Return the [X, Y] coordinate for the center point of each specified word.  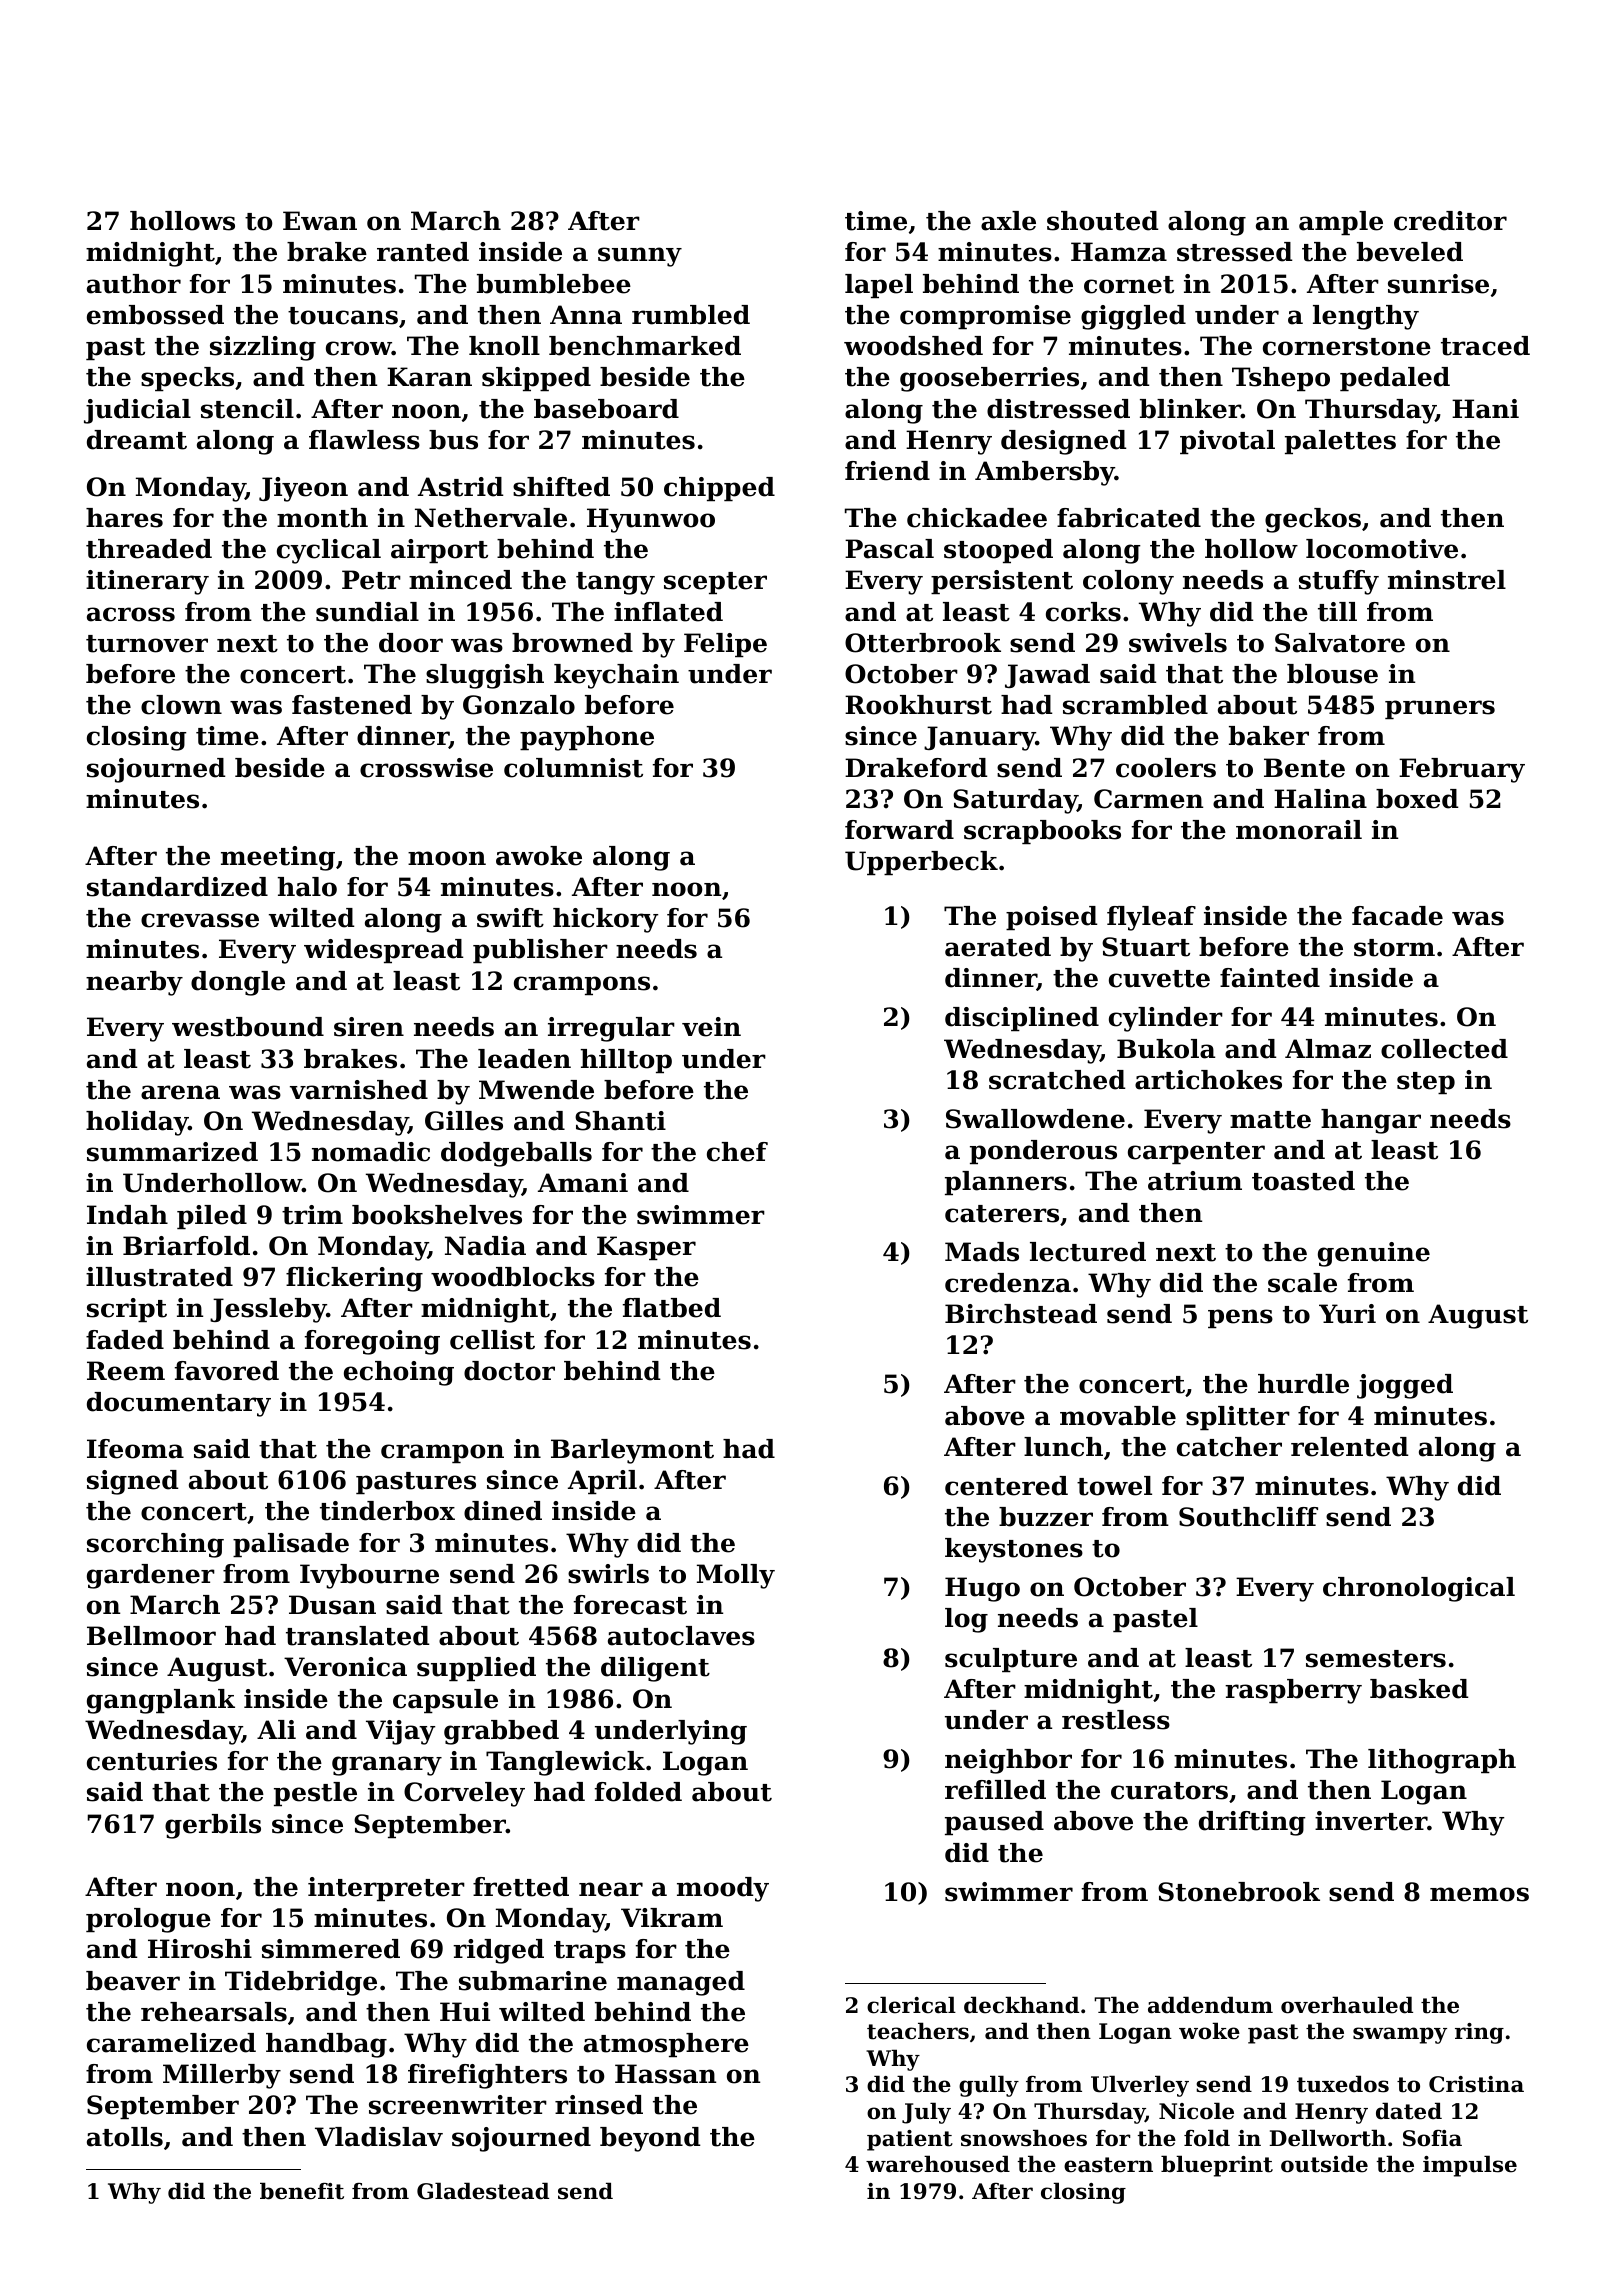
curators [1169, 1791]
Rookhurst [918, 705]
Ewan [320, 221]
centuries [152, 1761]
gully [989, 2086]
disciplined [1022, 1019]
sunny [640, 257]
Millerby [222, 2076]
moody [723, 1889]
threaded [149, 549]
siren [369, 1027]
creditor [1450, 221]
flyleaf [1151, 918]
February [1462, 770]
